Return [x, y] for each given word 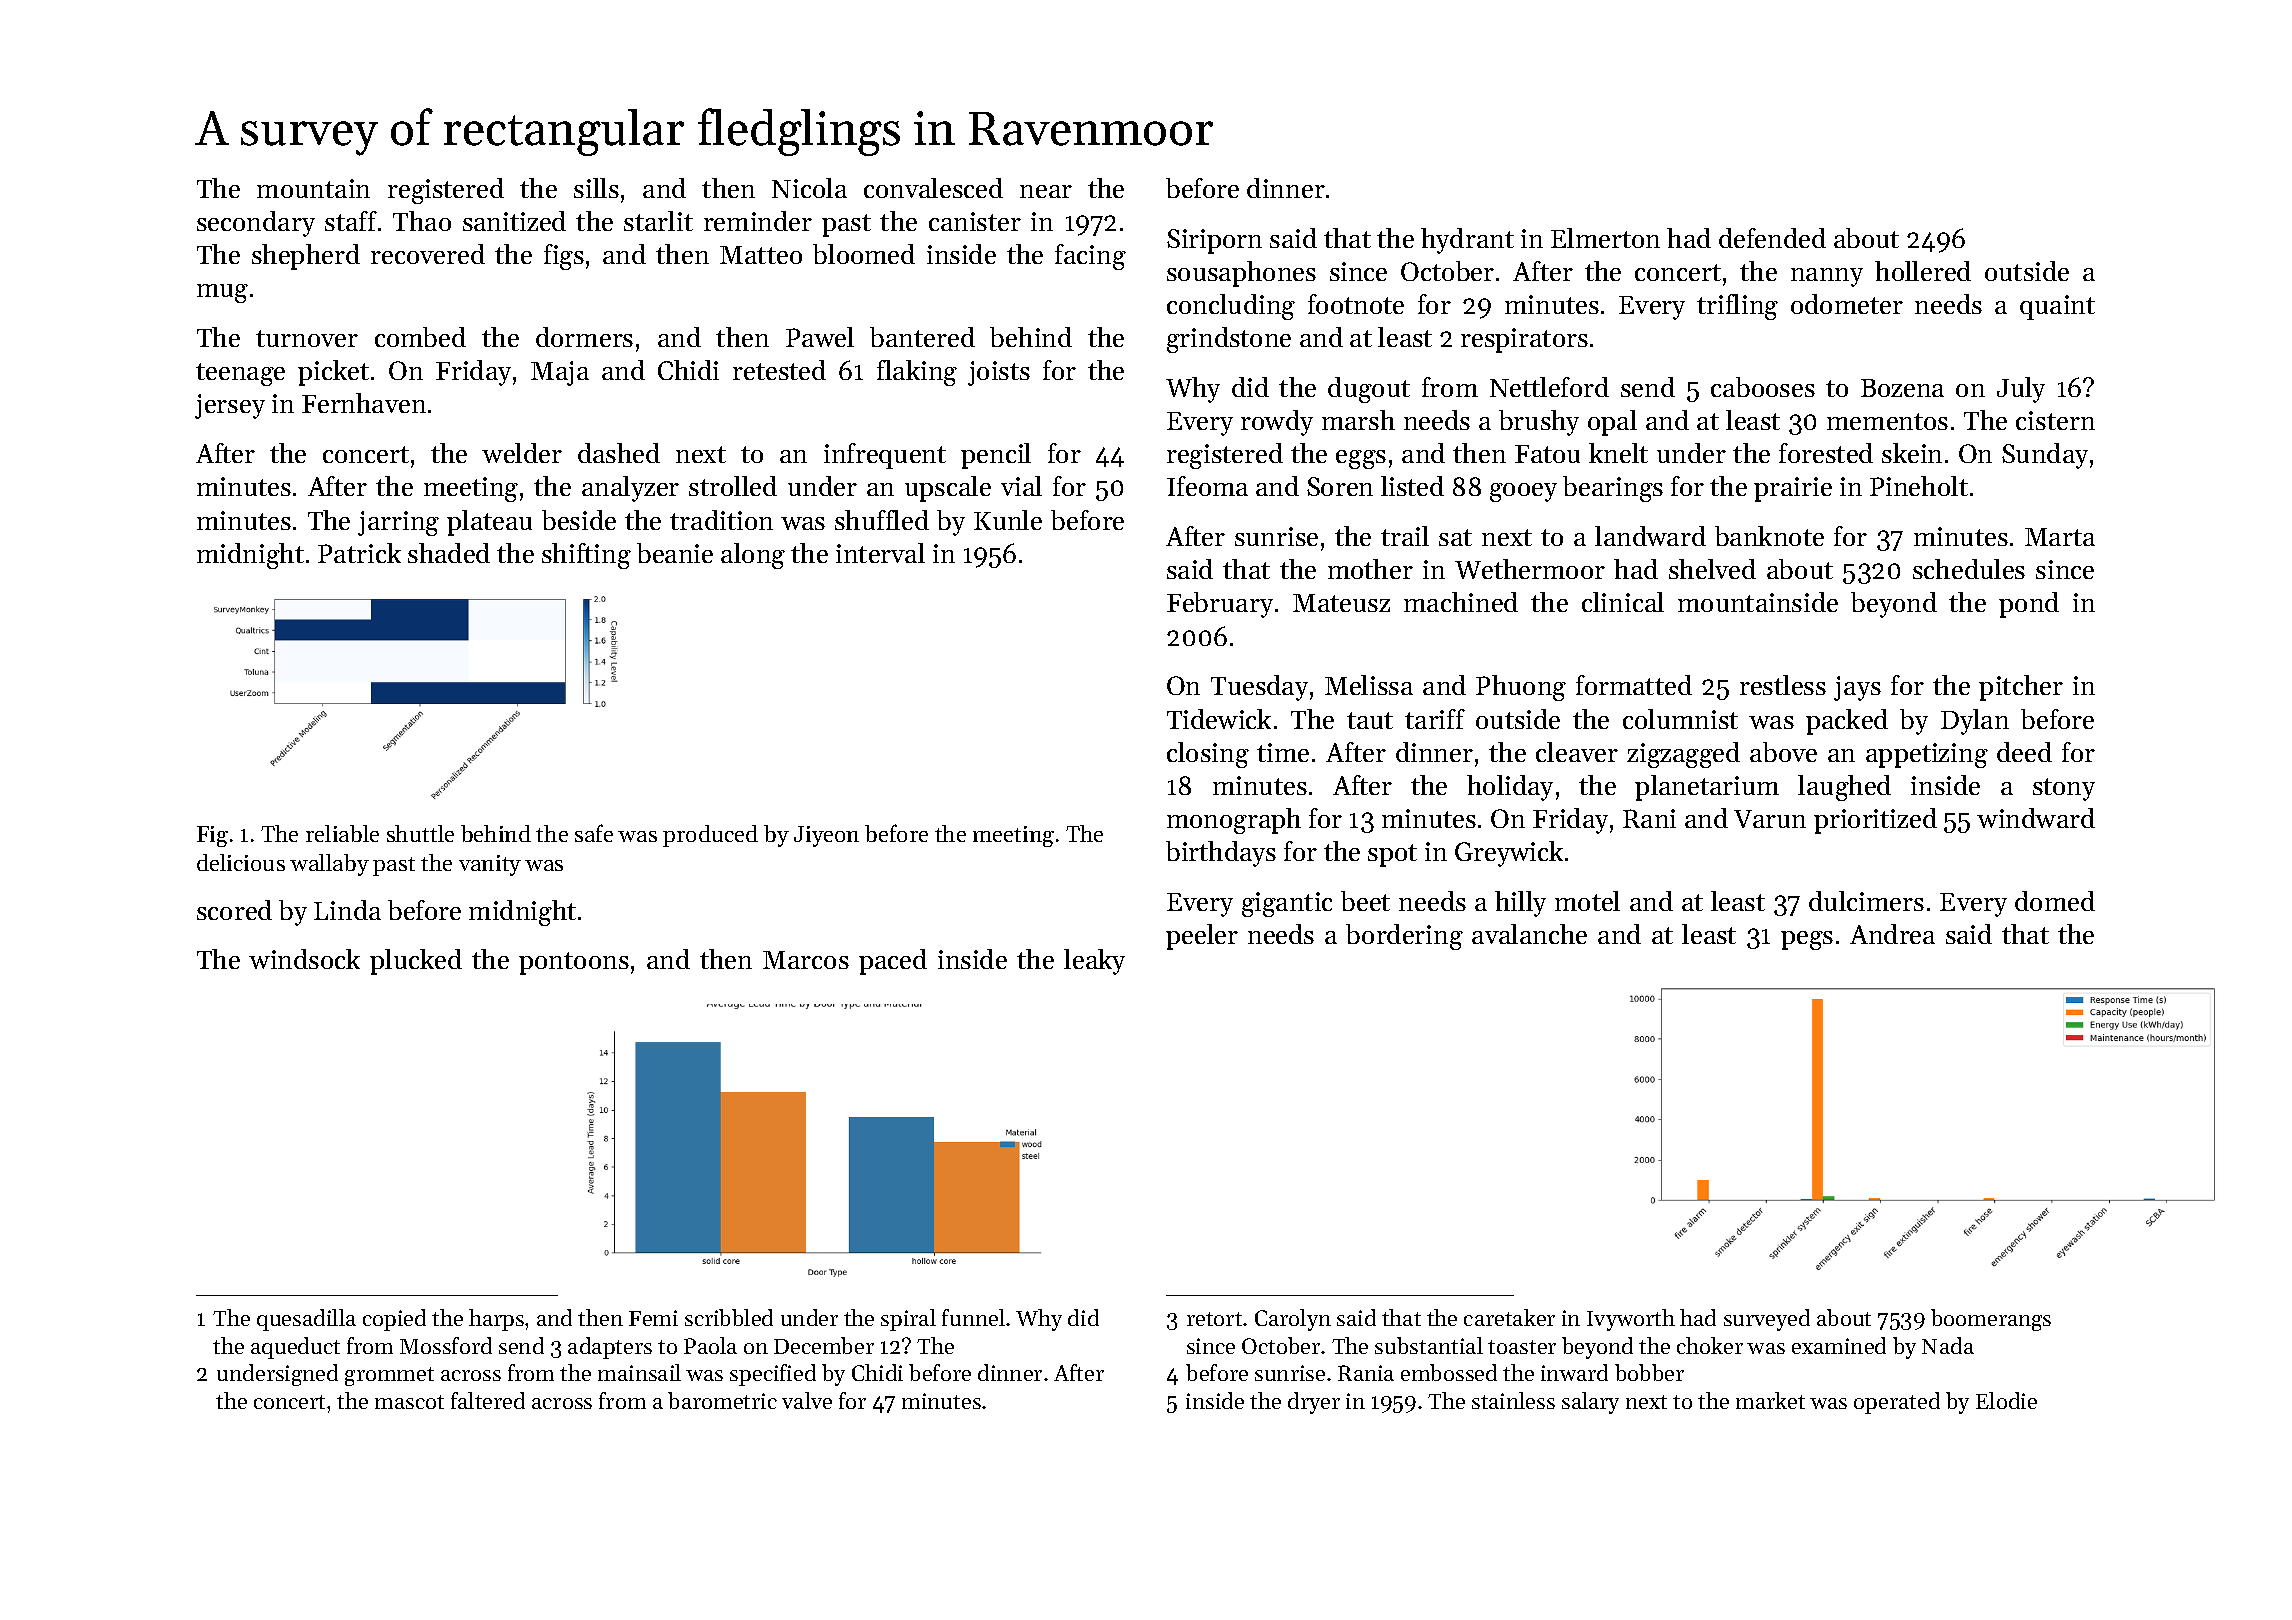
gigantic [1287, 904]
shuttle [420, 833]
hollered [1923, 271]
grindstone [1229, 340]
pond [2029, 605]
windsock [304, 959]
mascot [409, 1402]
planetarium [1707, 788]
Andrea [1892, 934]
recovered [428, 254]
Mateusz [1341, 603]
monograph [1234, 821]
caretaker [1509, 1317]
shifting [586, 556]
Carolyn [1293, 1320]
